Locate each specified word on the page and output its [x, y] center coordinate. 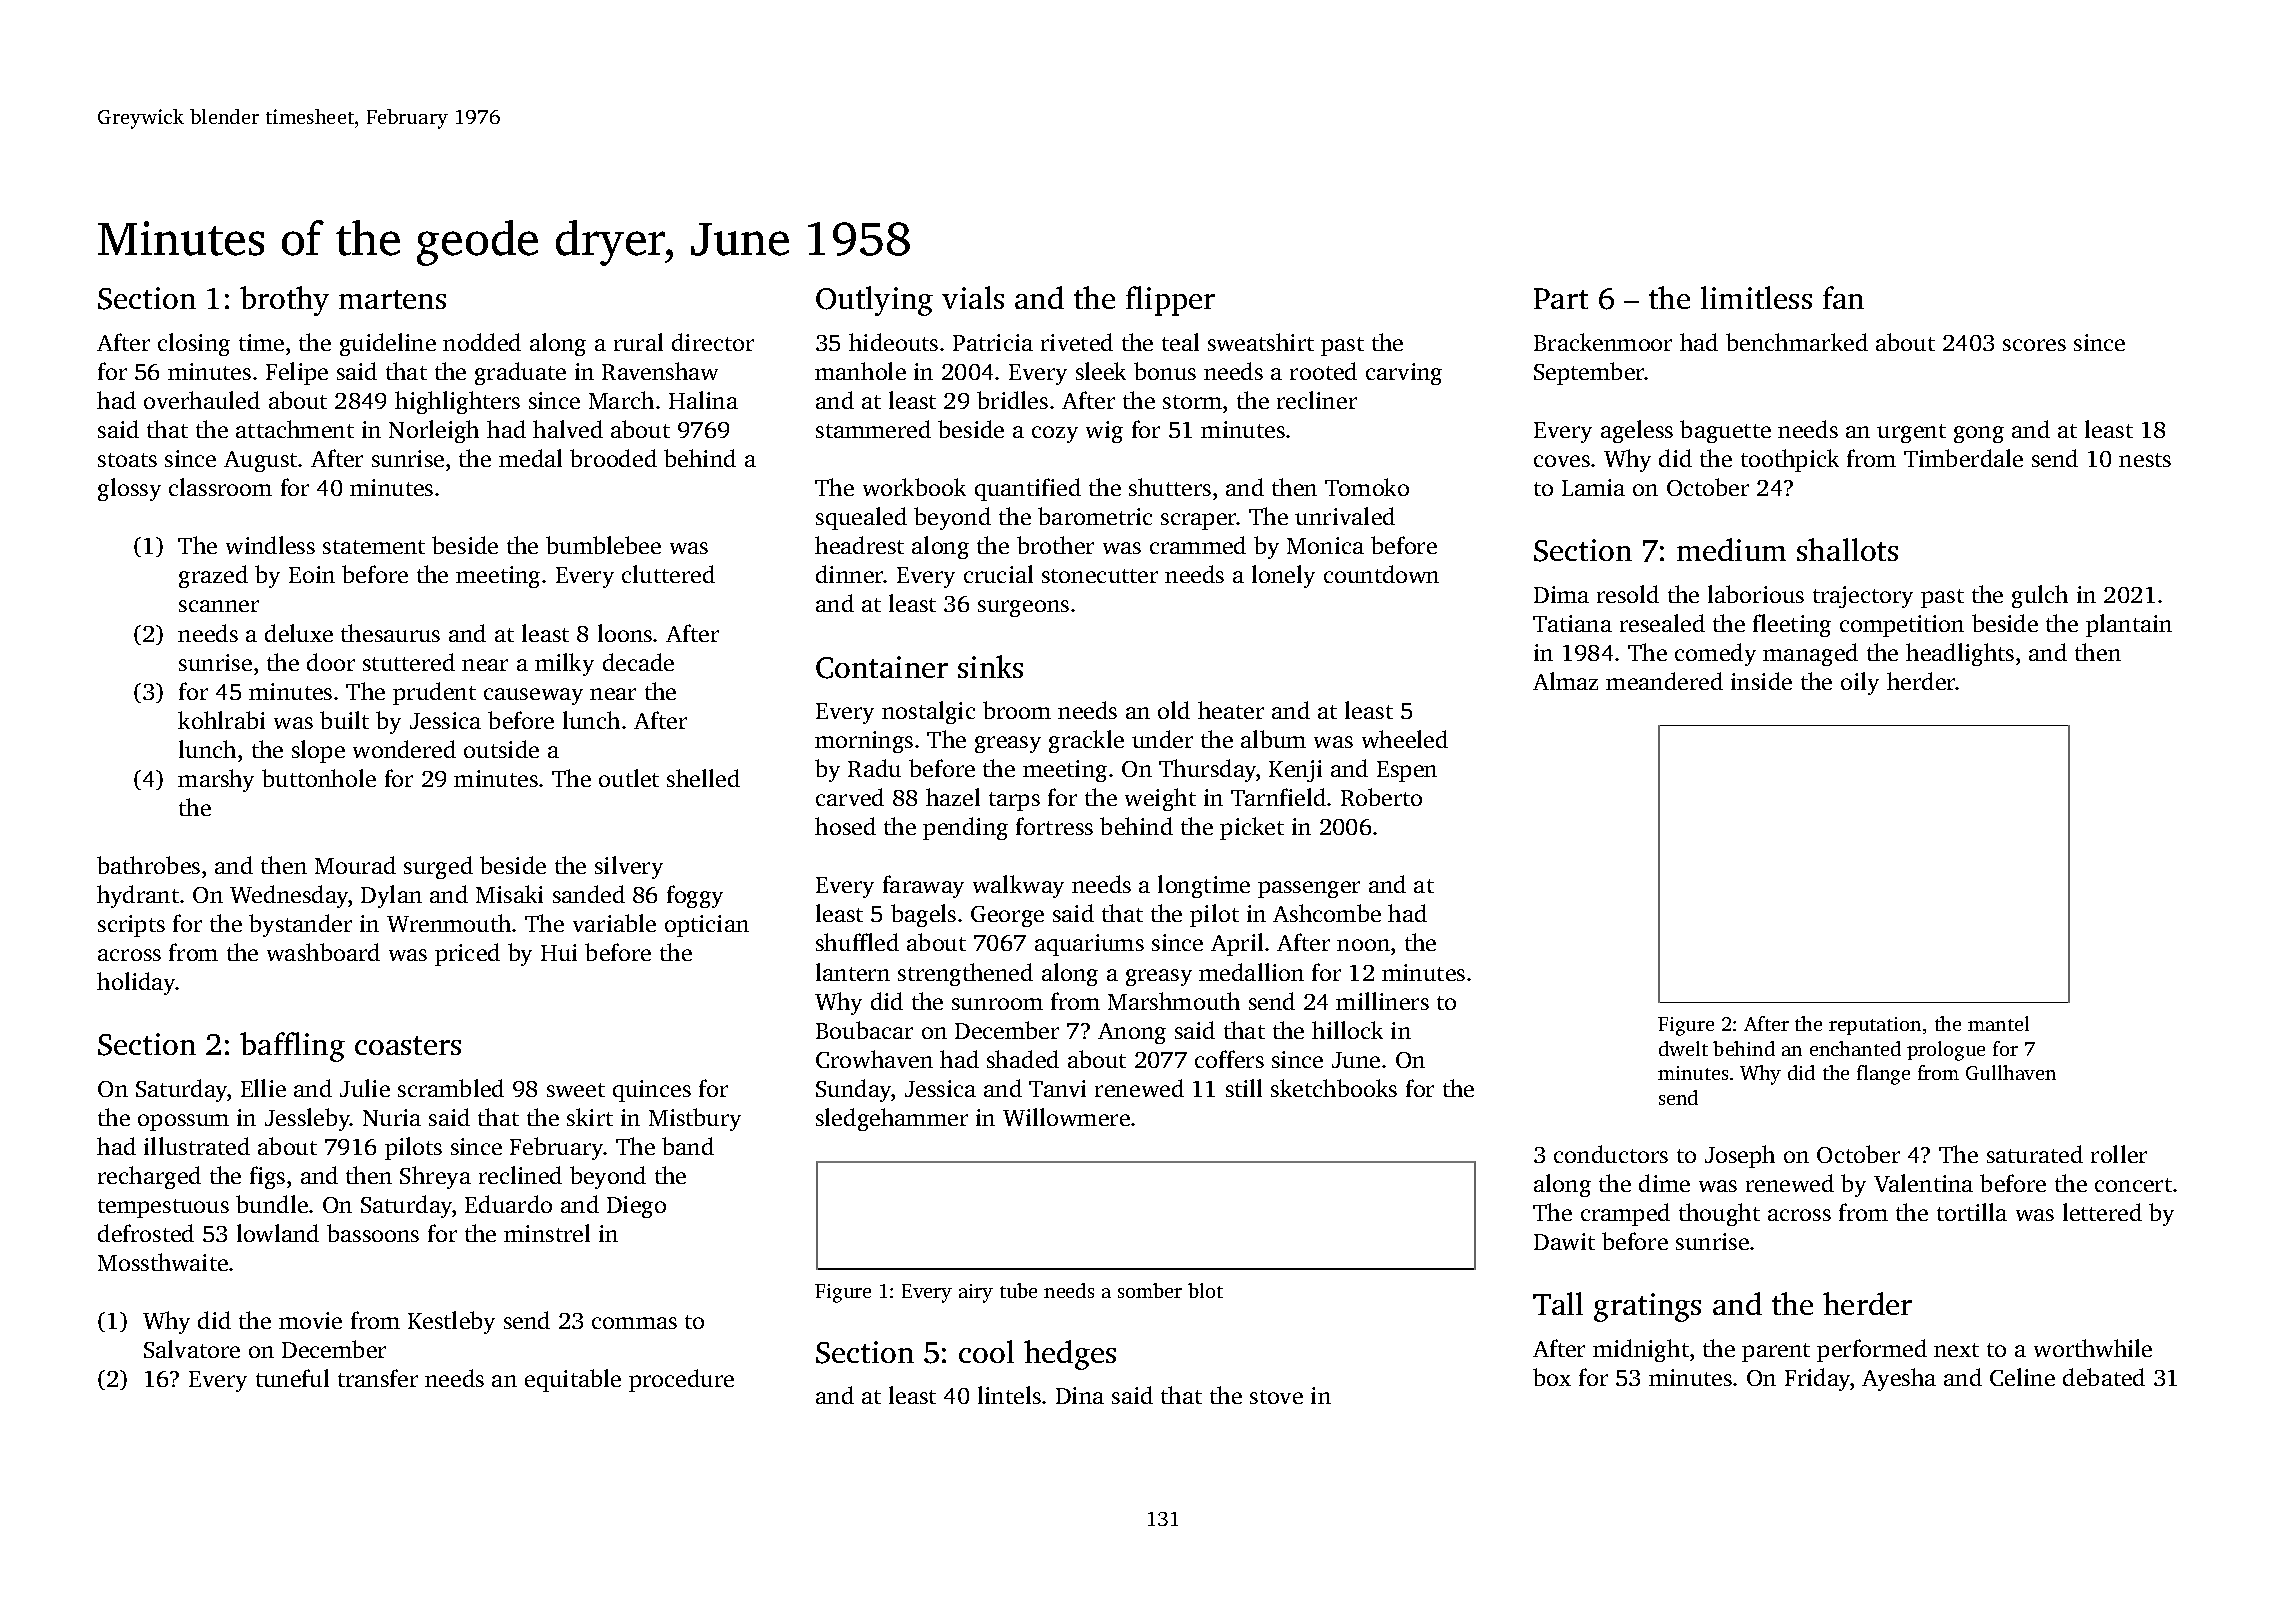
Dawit [1564, 1241]
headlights [1960, 654]
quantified [1028, 489]
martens [392, 299]
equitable [573, 1380]
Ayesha [1899, 1379]
